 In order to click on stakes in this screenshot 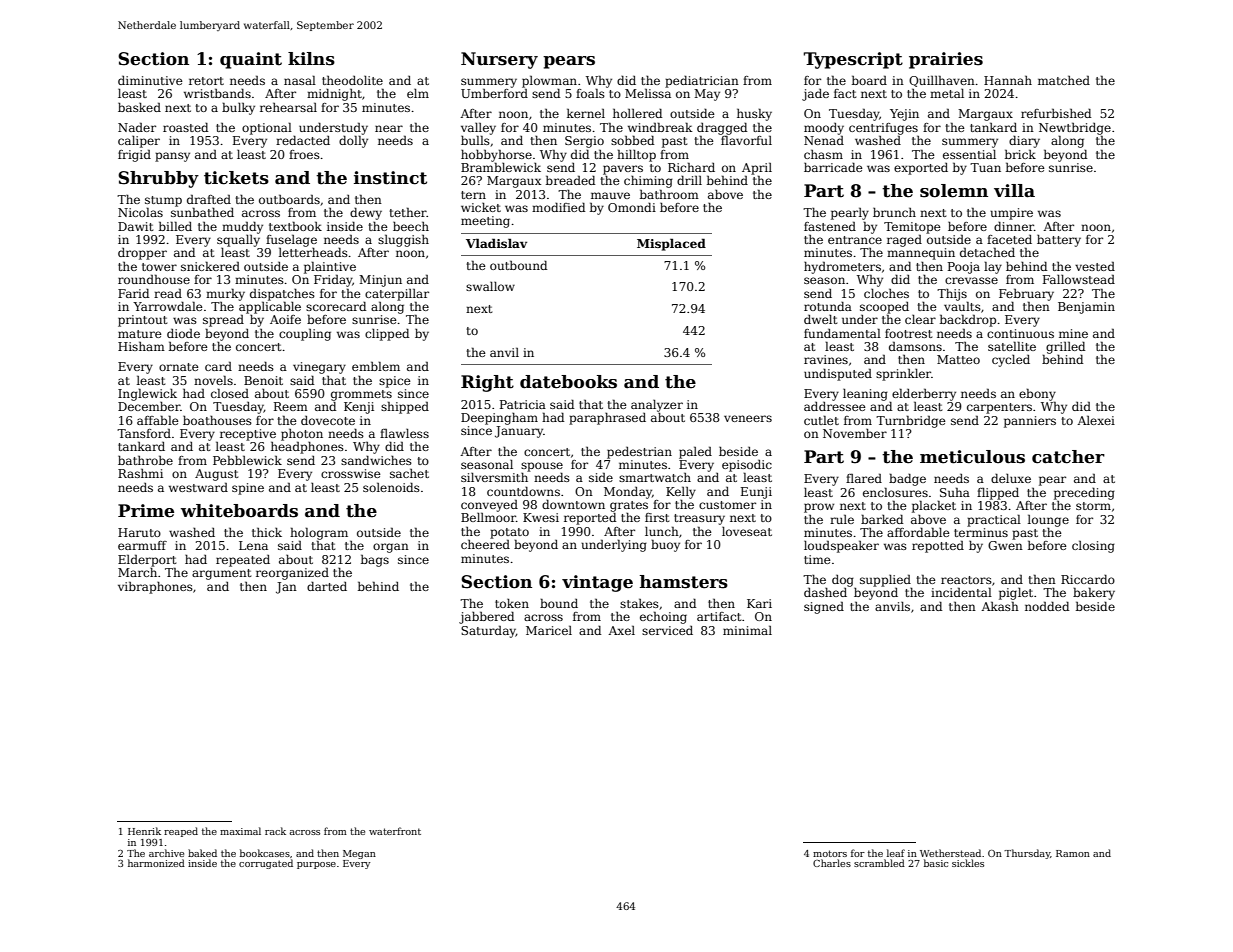, I will do `click(639, 603)`.
